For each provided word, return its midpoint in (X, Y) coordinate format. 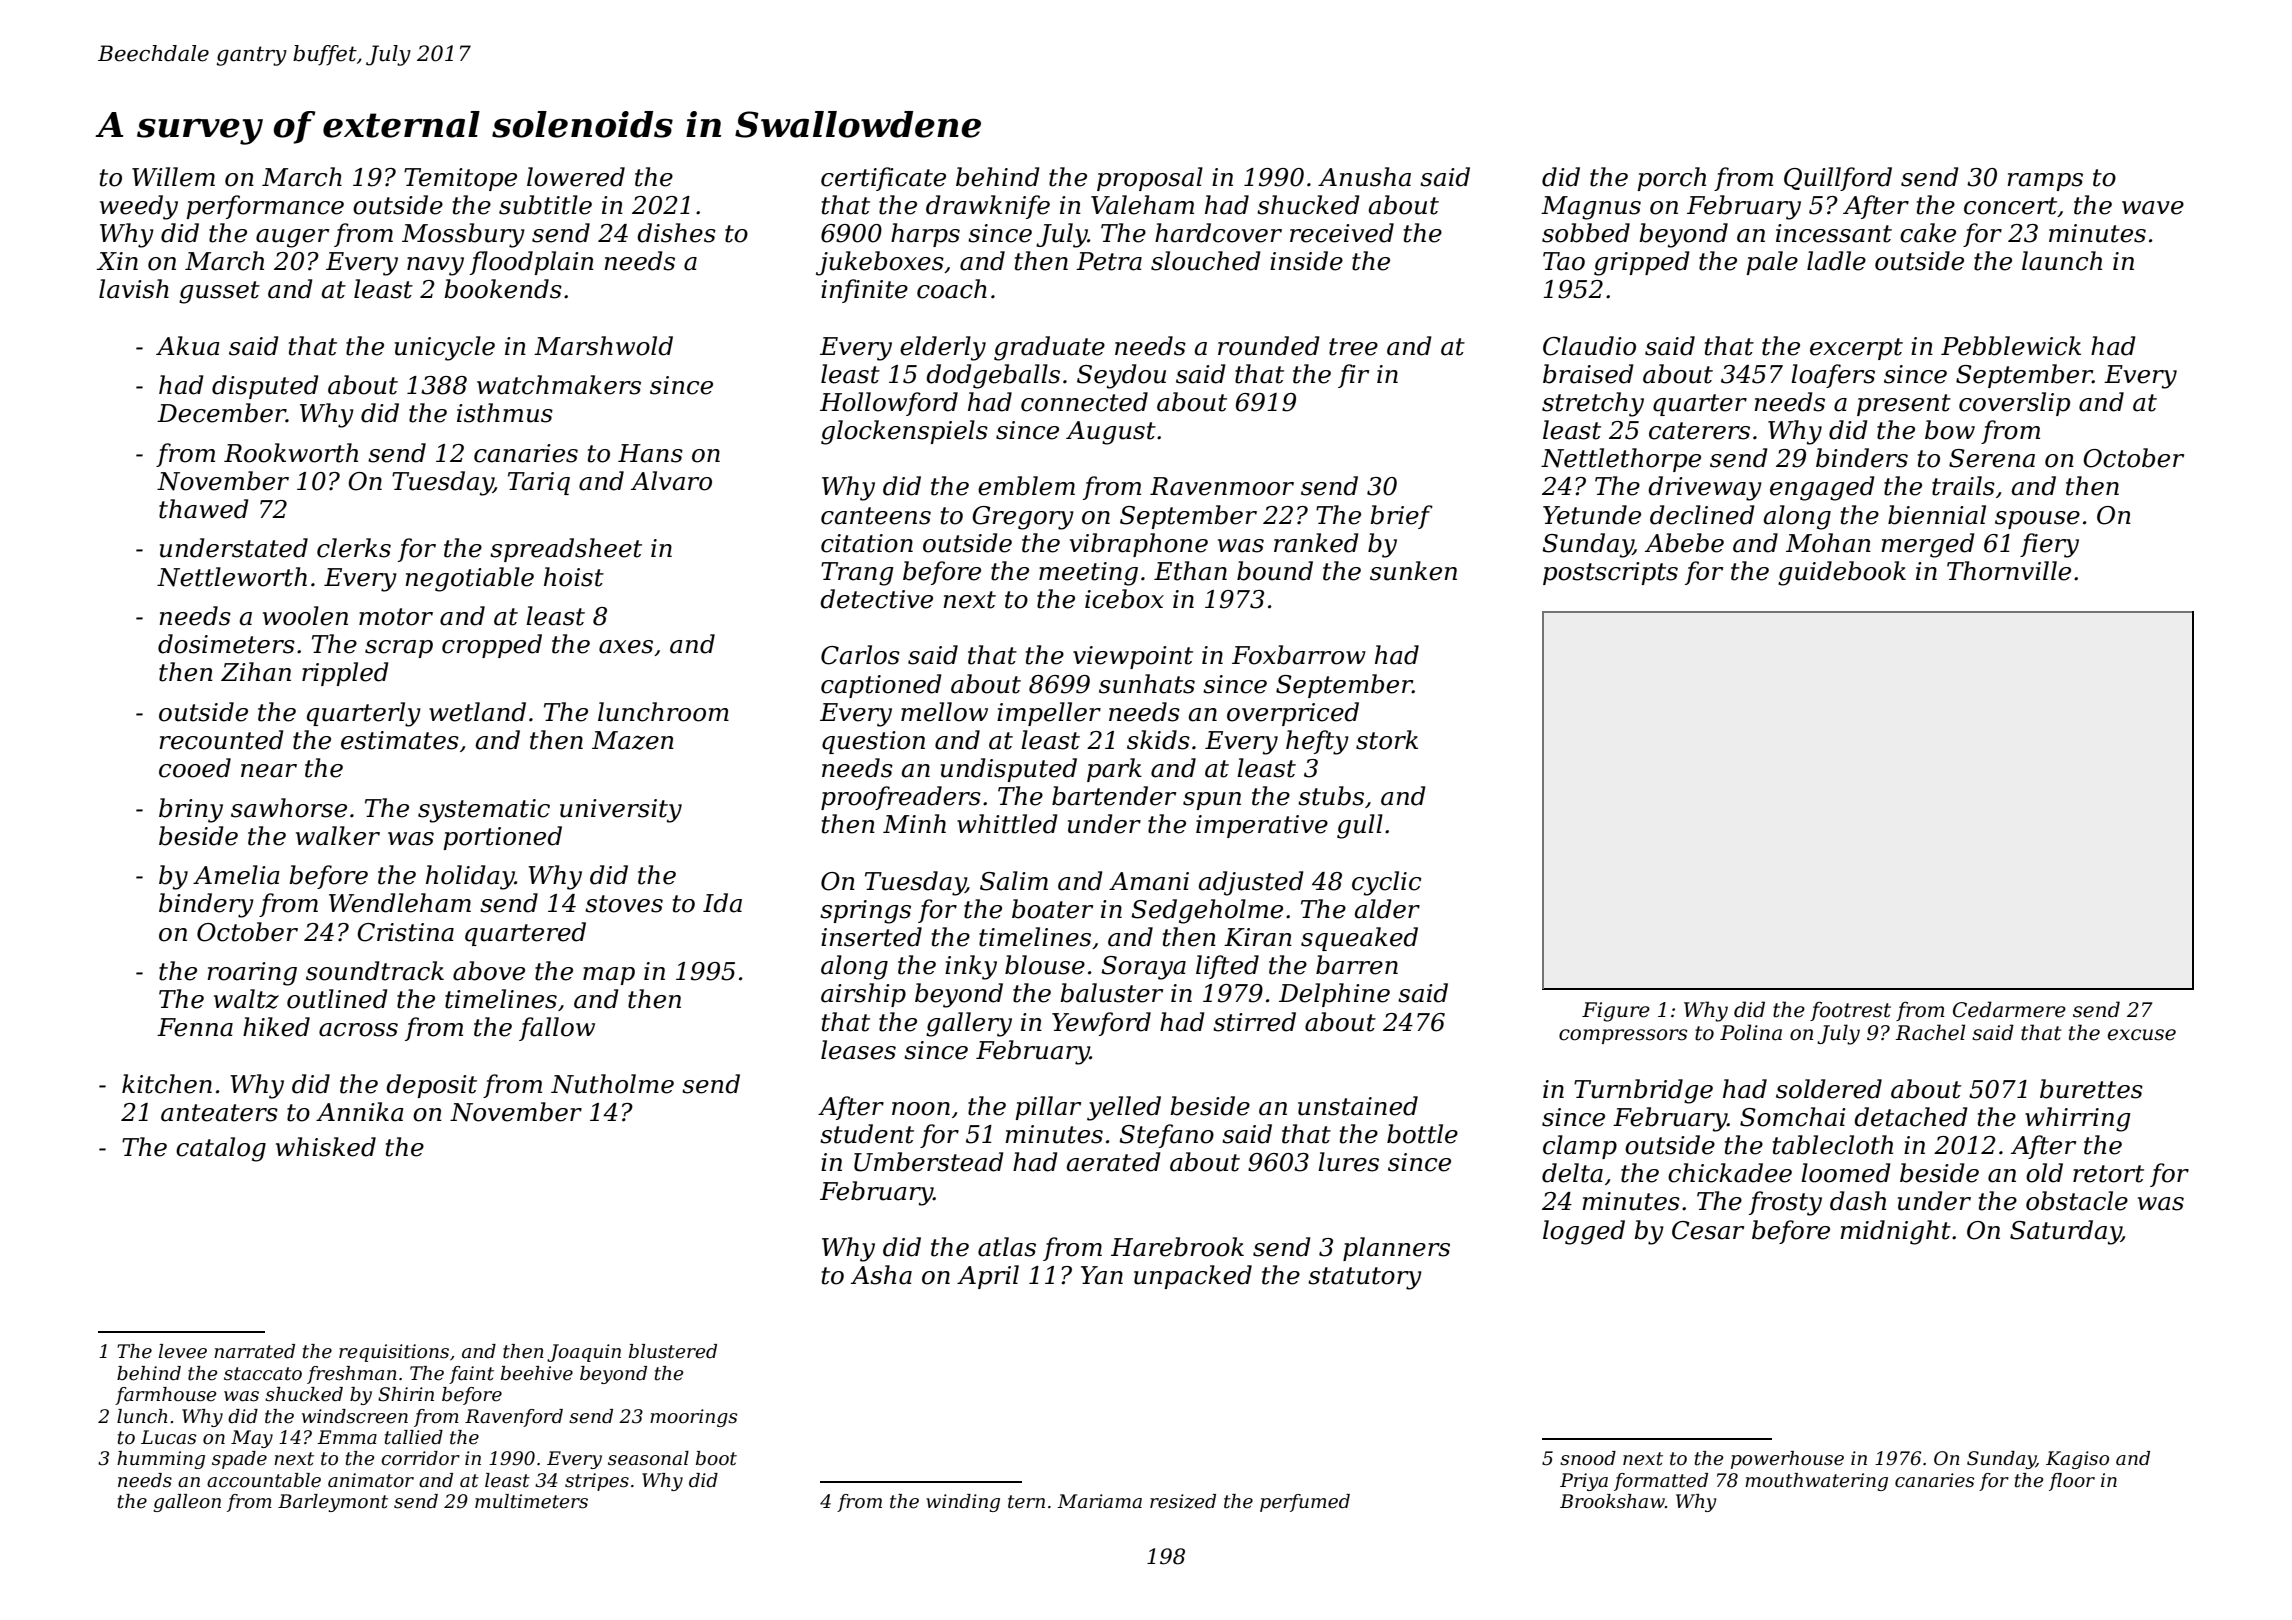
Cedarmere (2009, 1009)
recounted (221, 740)
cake (1928, 233)
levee (183, 1351)
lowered (576, 177)
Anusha (1364, 177)
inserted (871, 937)
